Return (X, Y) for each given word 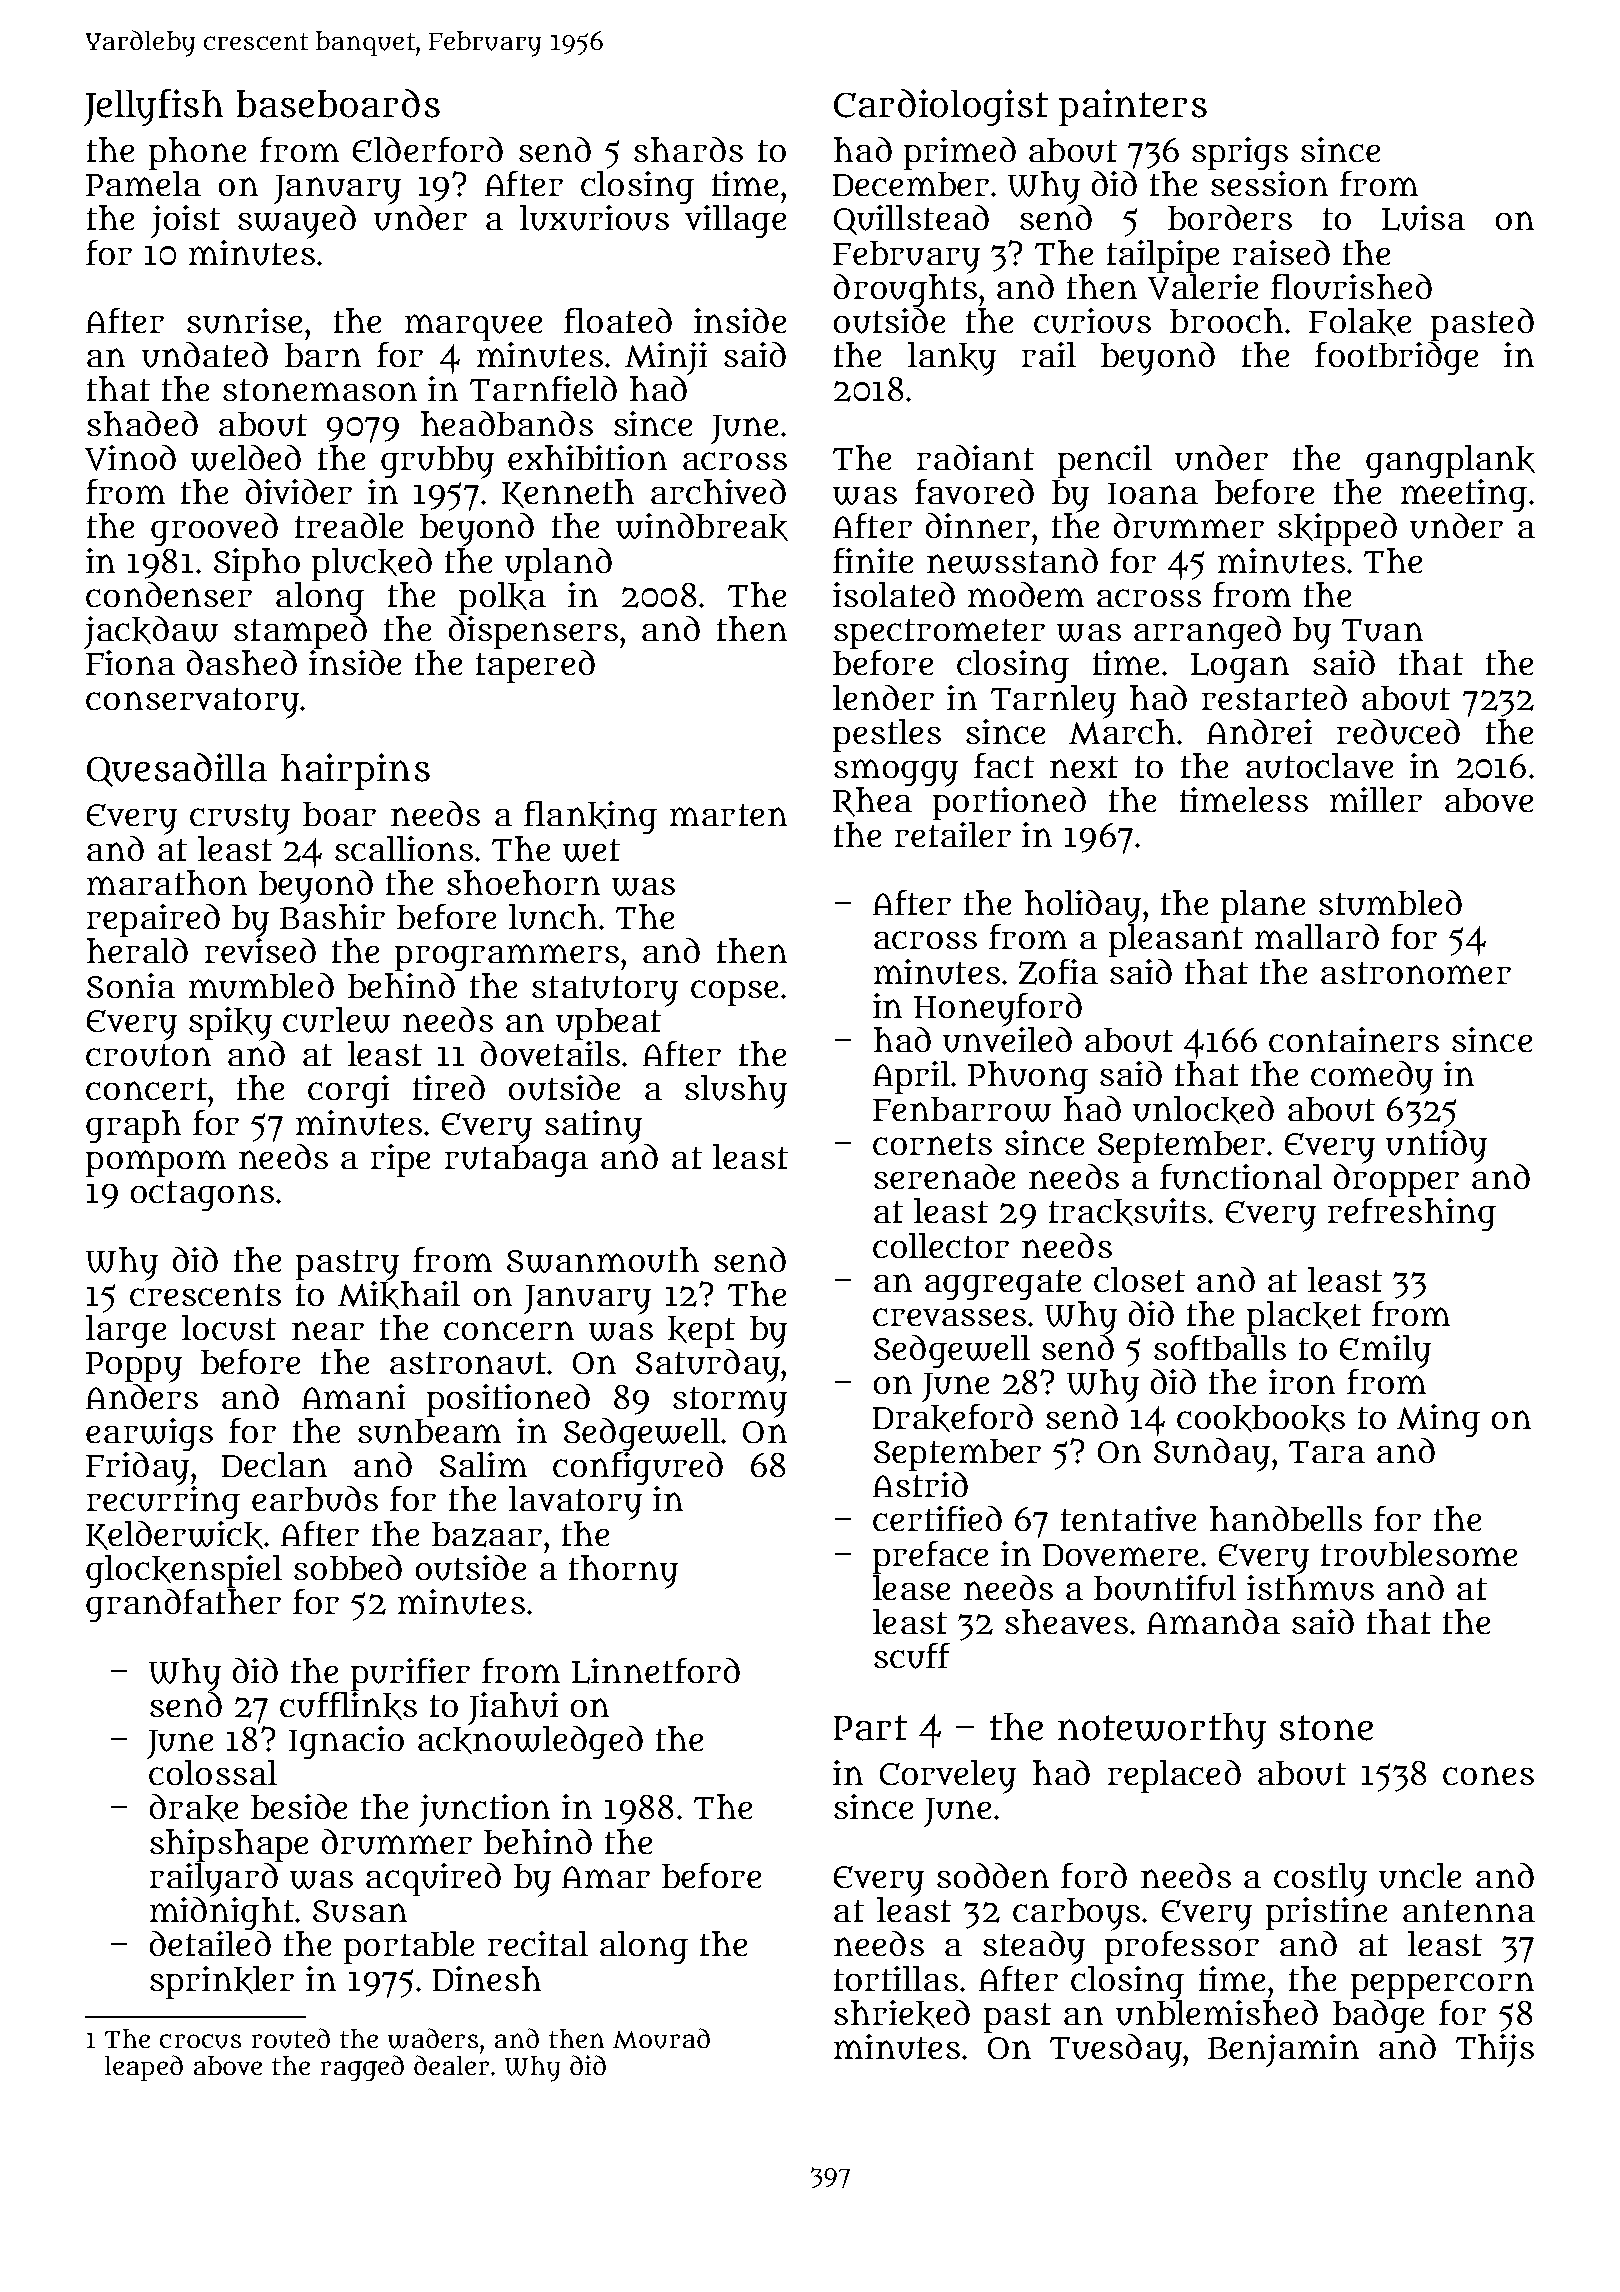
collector (941, 1245)
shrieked (902, 2014)
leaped (144, 2068)
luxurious (594, 218)
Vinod (130, 458)
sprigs (1240, 153)
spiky (230, 1023)
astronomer (1416, 973)
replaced (1174, 1776)
